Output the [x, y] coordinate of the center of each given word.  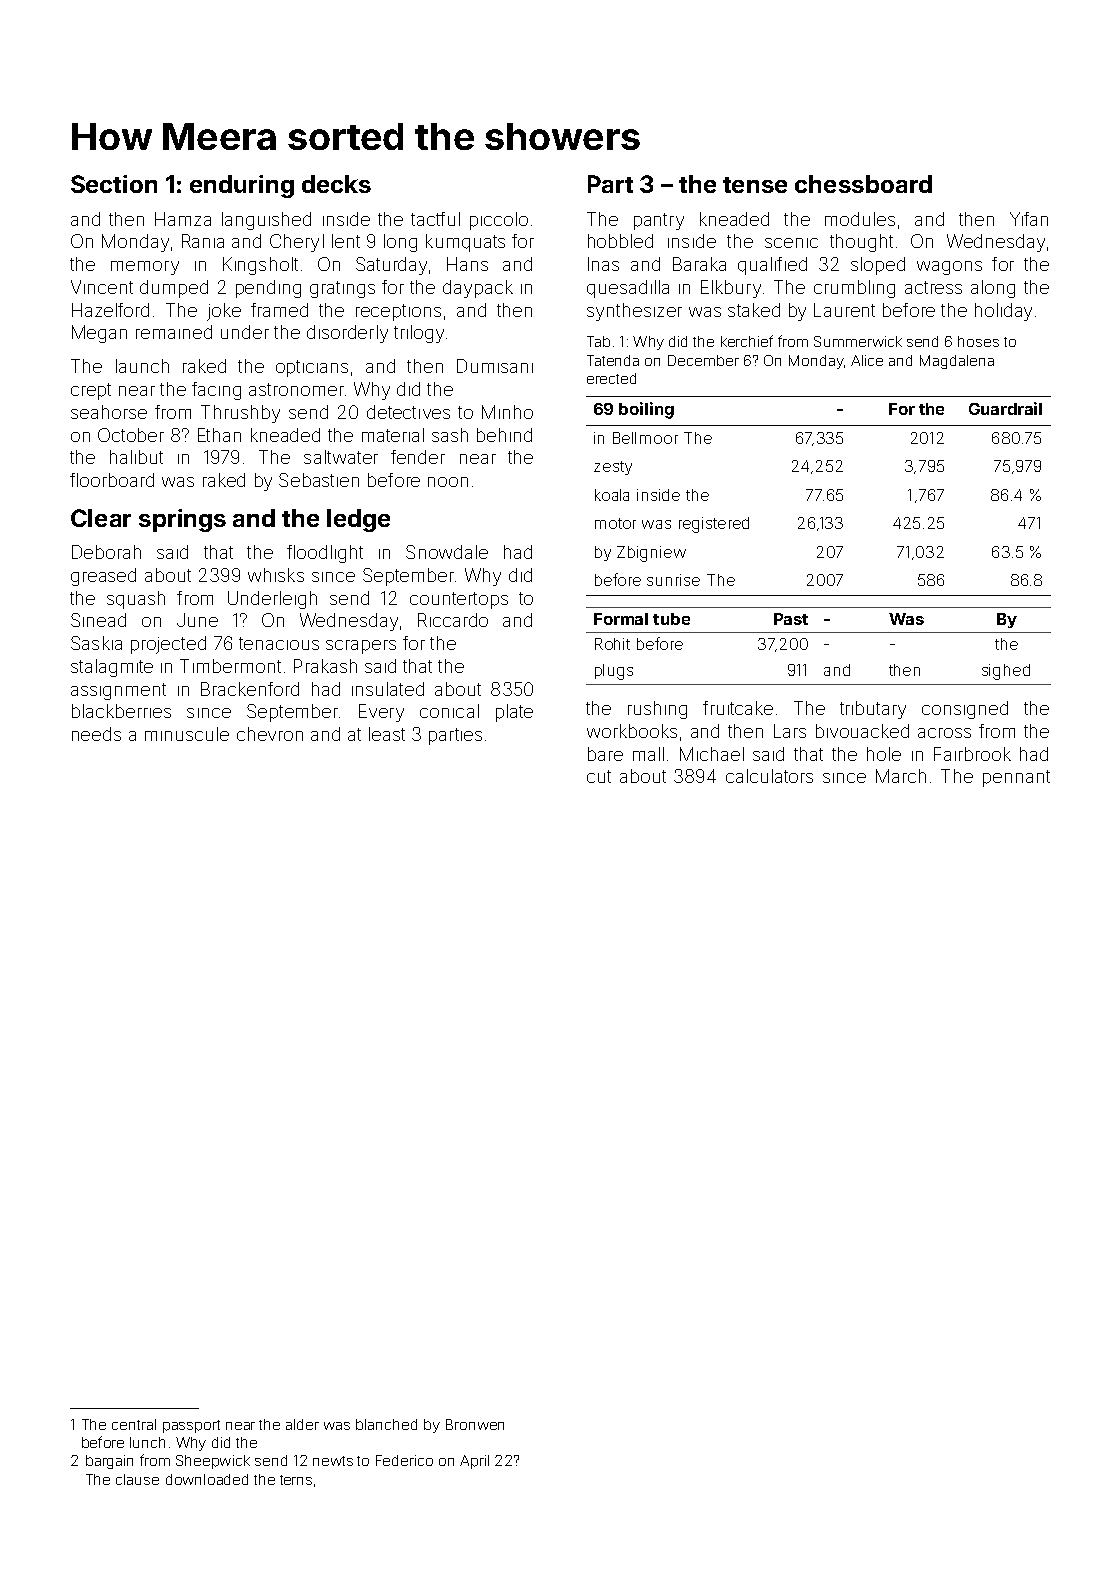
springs [182, 520]
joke [224, 312]
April [474, 1462]
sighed [1006, 672]
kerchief [747, 341]
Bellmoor [645, 438]
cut [599, 776]
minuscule [187, 734]
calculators [769, 776]
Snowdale [447, 552]
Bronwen [475, 1424]
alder [302, 1424]
